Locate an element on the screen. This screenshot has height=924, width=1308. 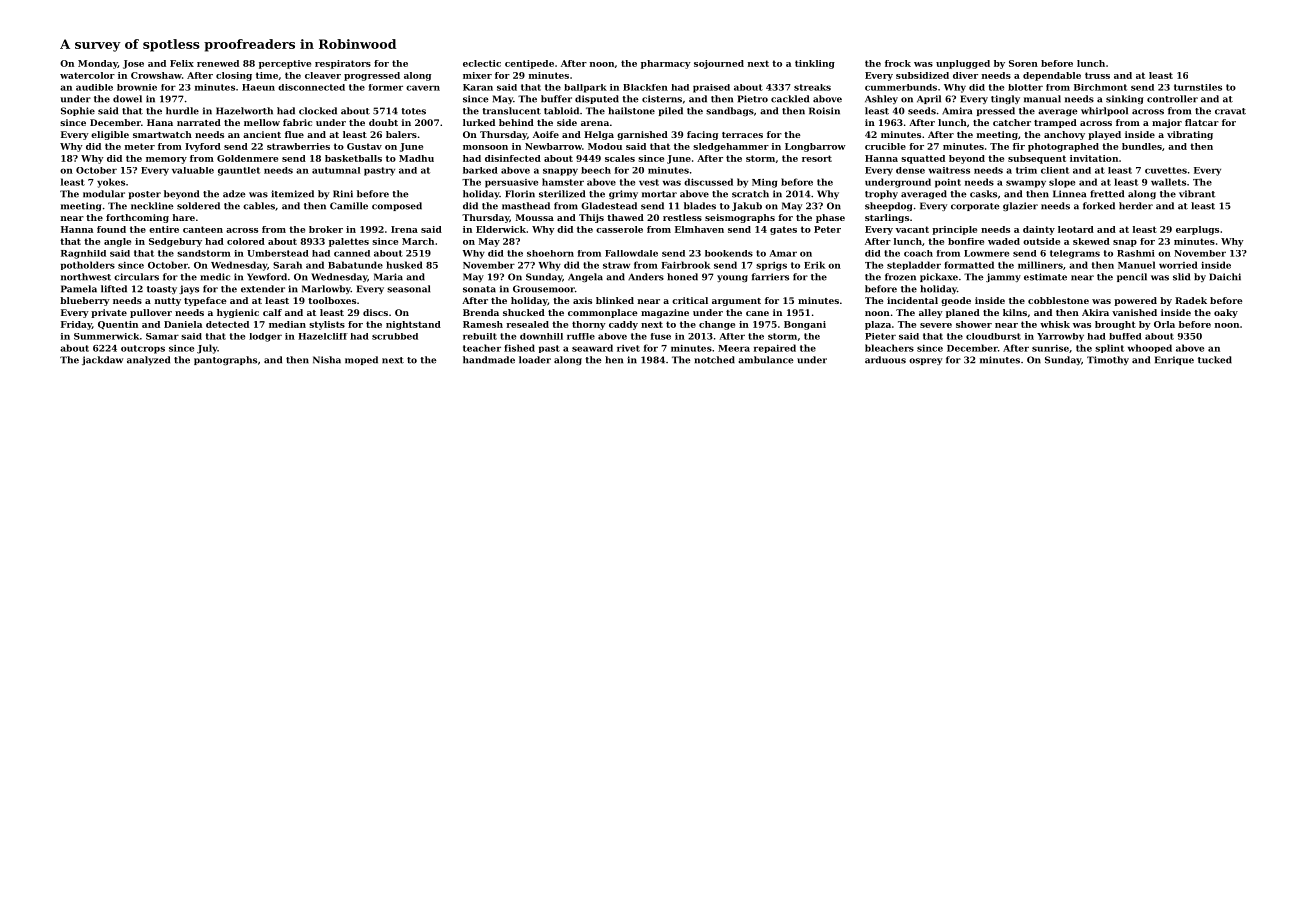
Haeun is located at coordinates (258, 87).
